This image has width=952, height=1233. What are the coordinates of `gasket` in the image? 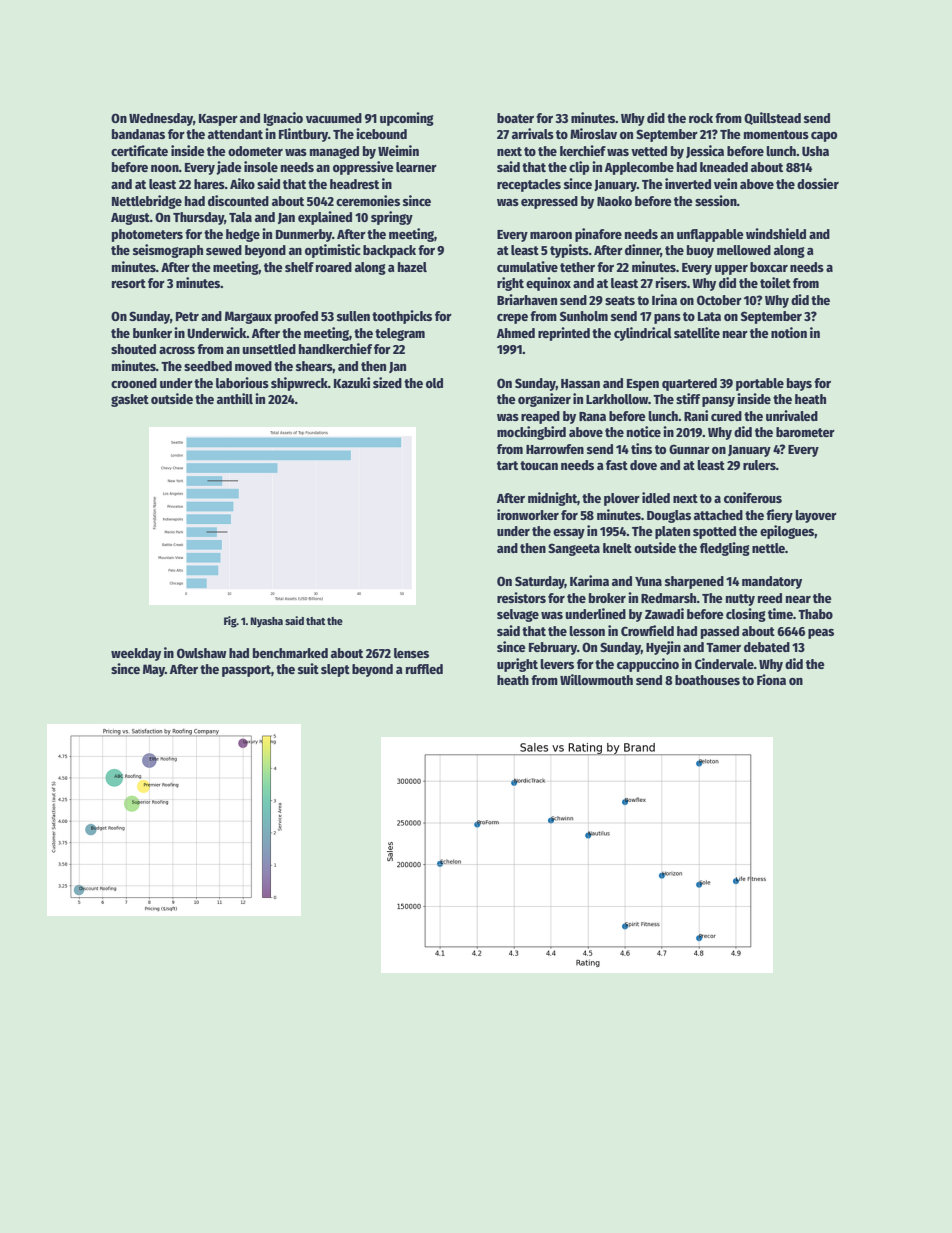 It's located at (130, 400).
